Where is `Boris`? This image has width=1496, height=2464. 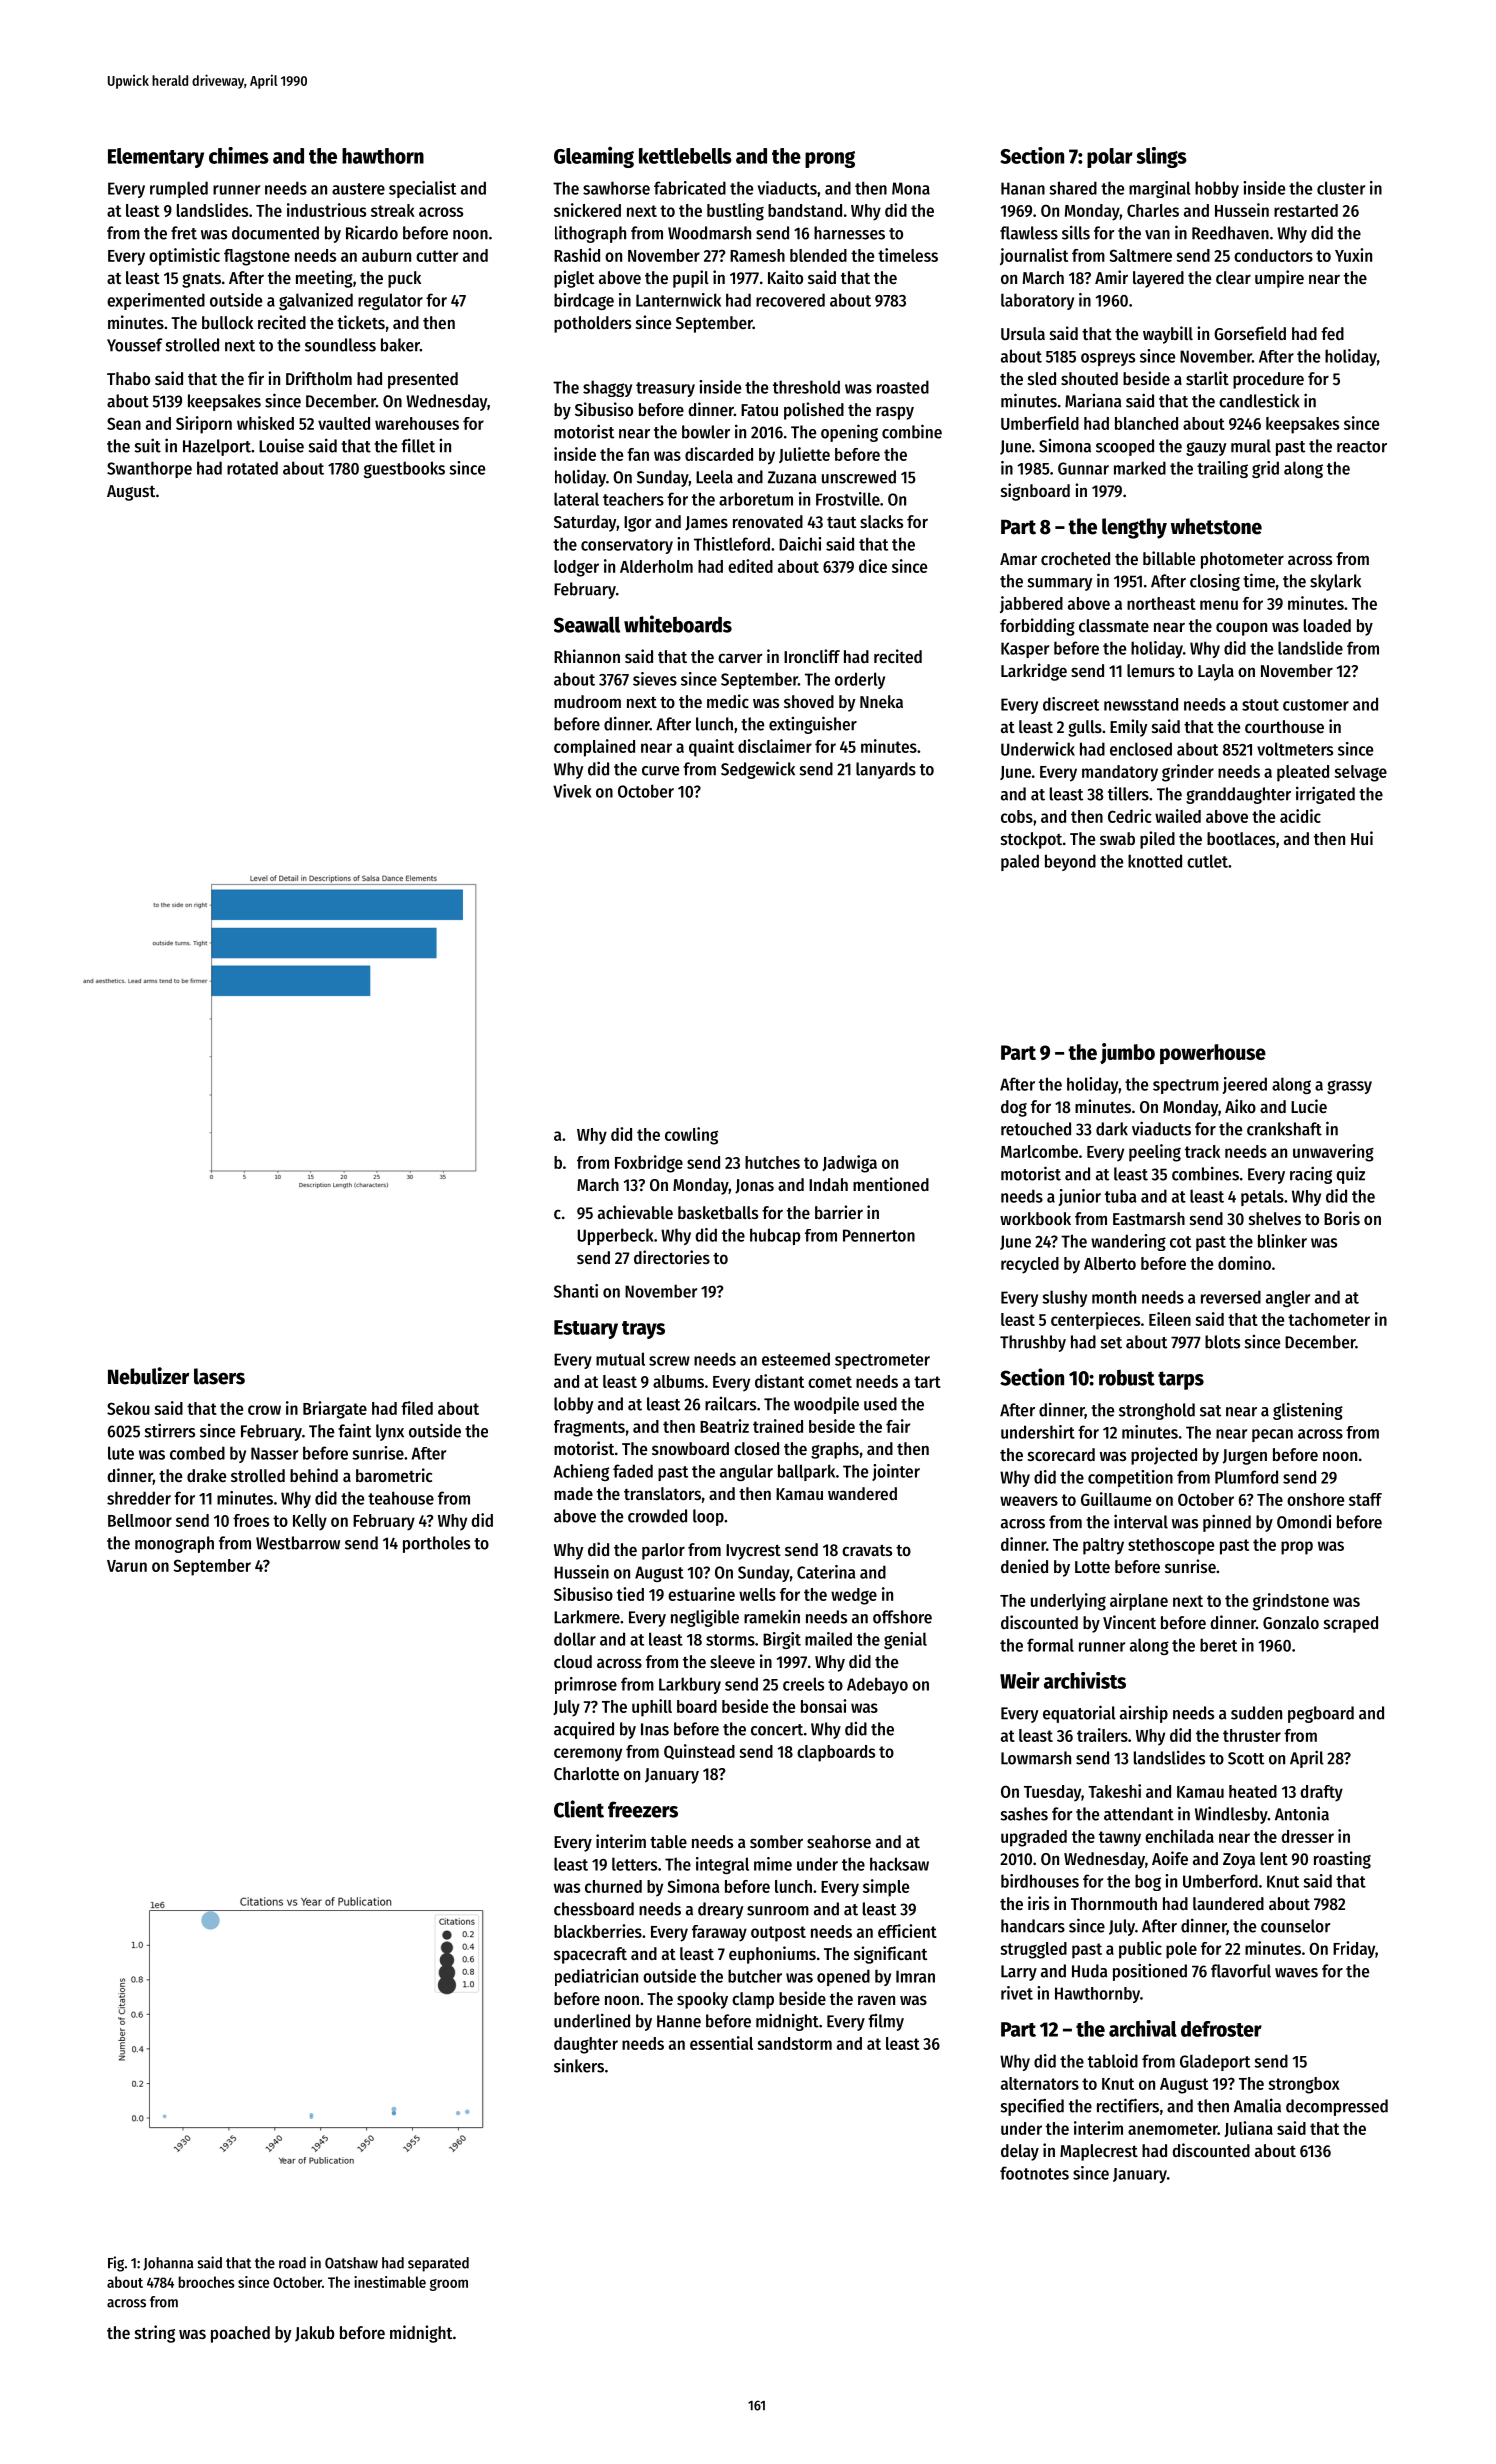
Boris is located at coordinates (1342, 1218).
